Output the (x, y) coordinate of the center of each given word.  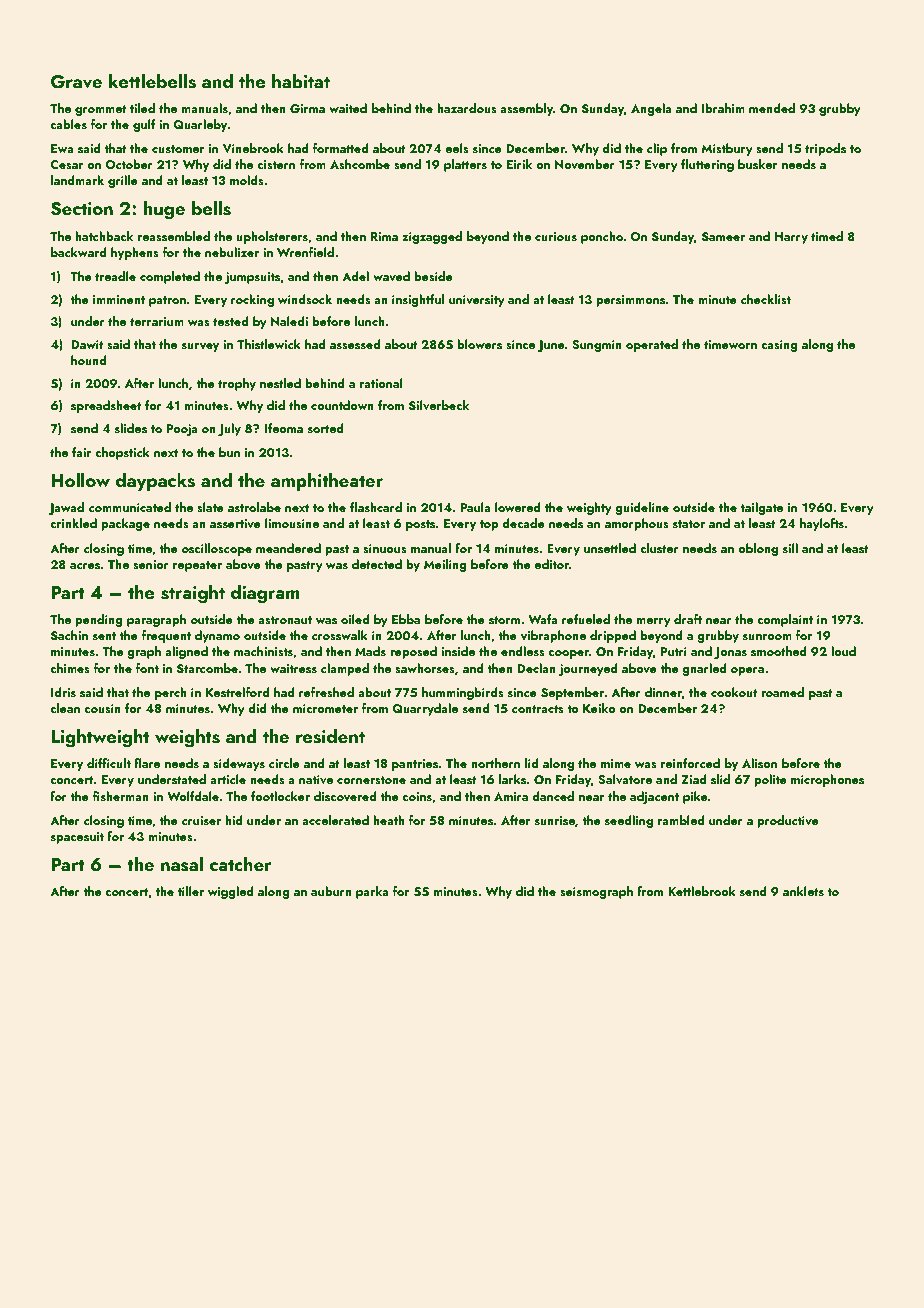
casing (779, 346)
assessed (355, 344)
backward (79, 252)
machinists (263, 651)
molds (247, 180)
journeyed (588, 669)
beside (433, 276)
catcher (241, 863)
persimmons (630, 301)
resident (330, 736)
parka (372, 892)
